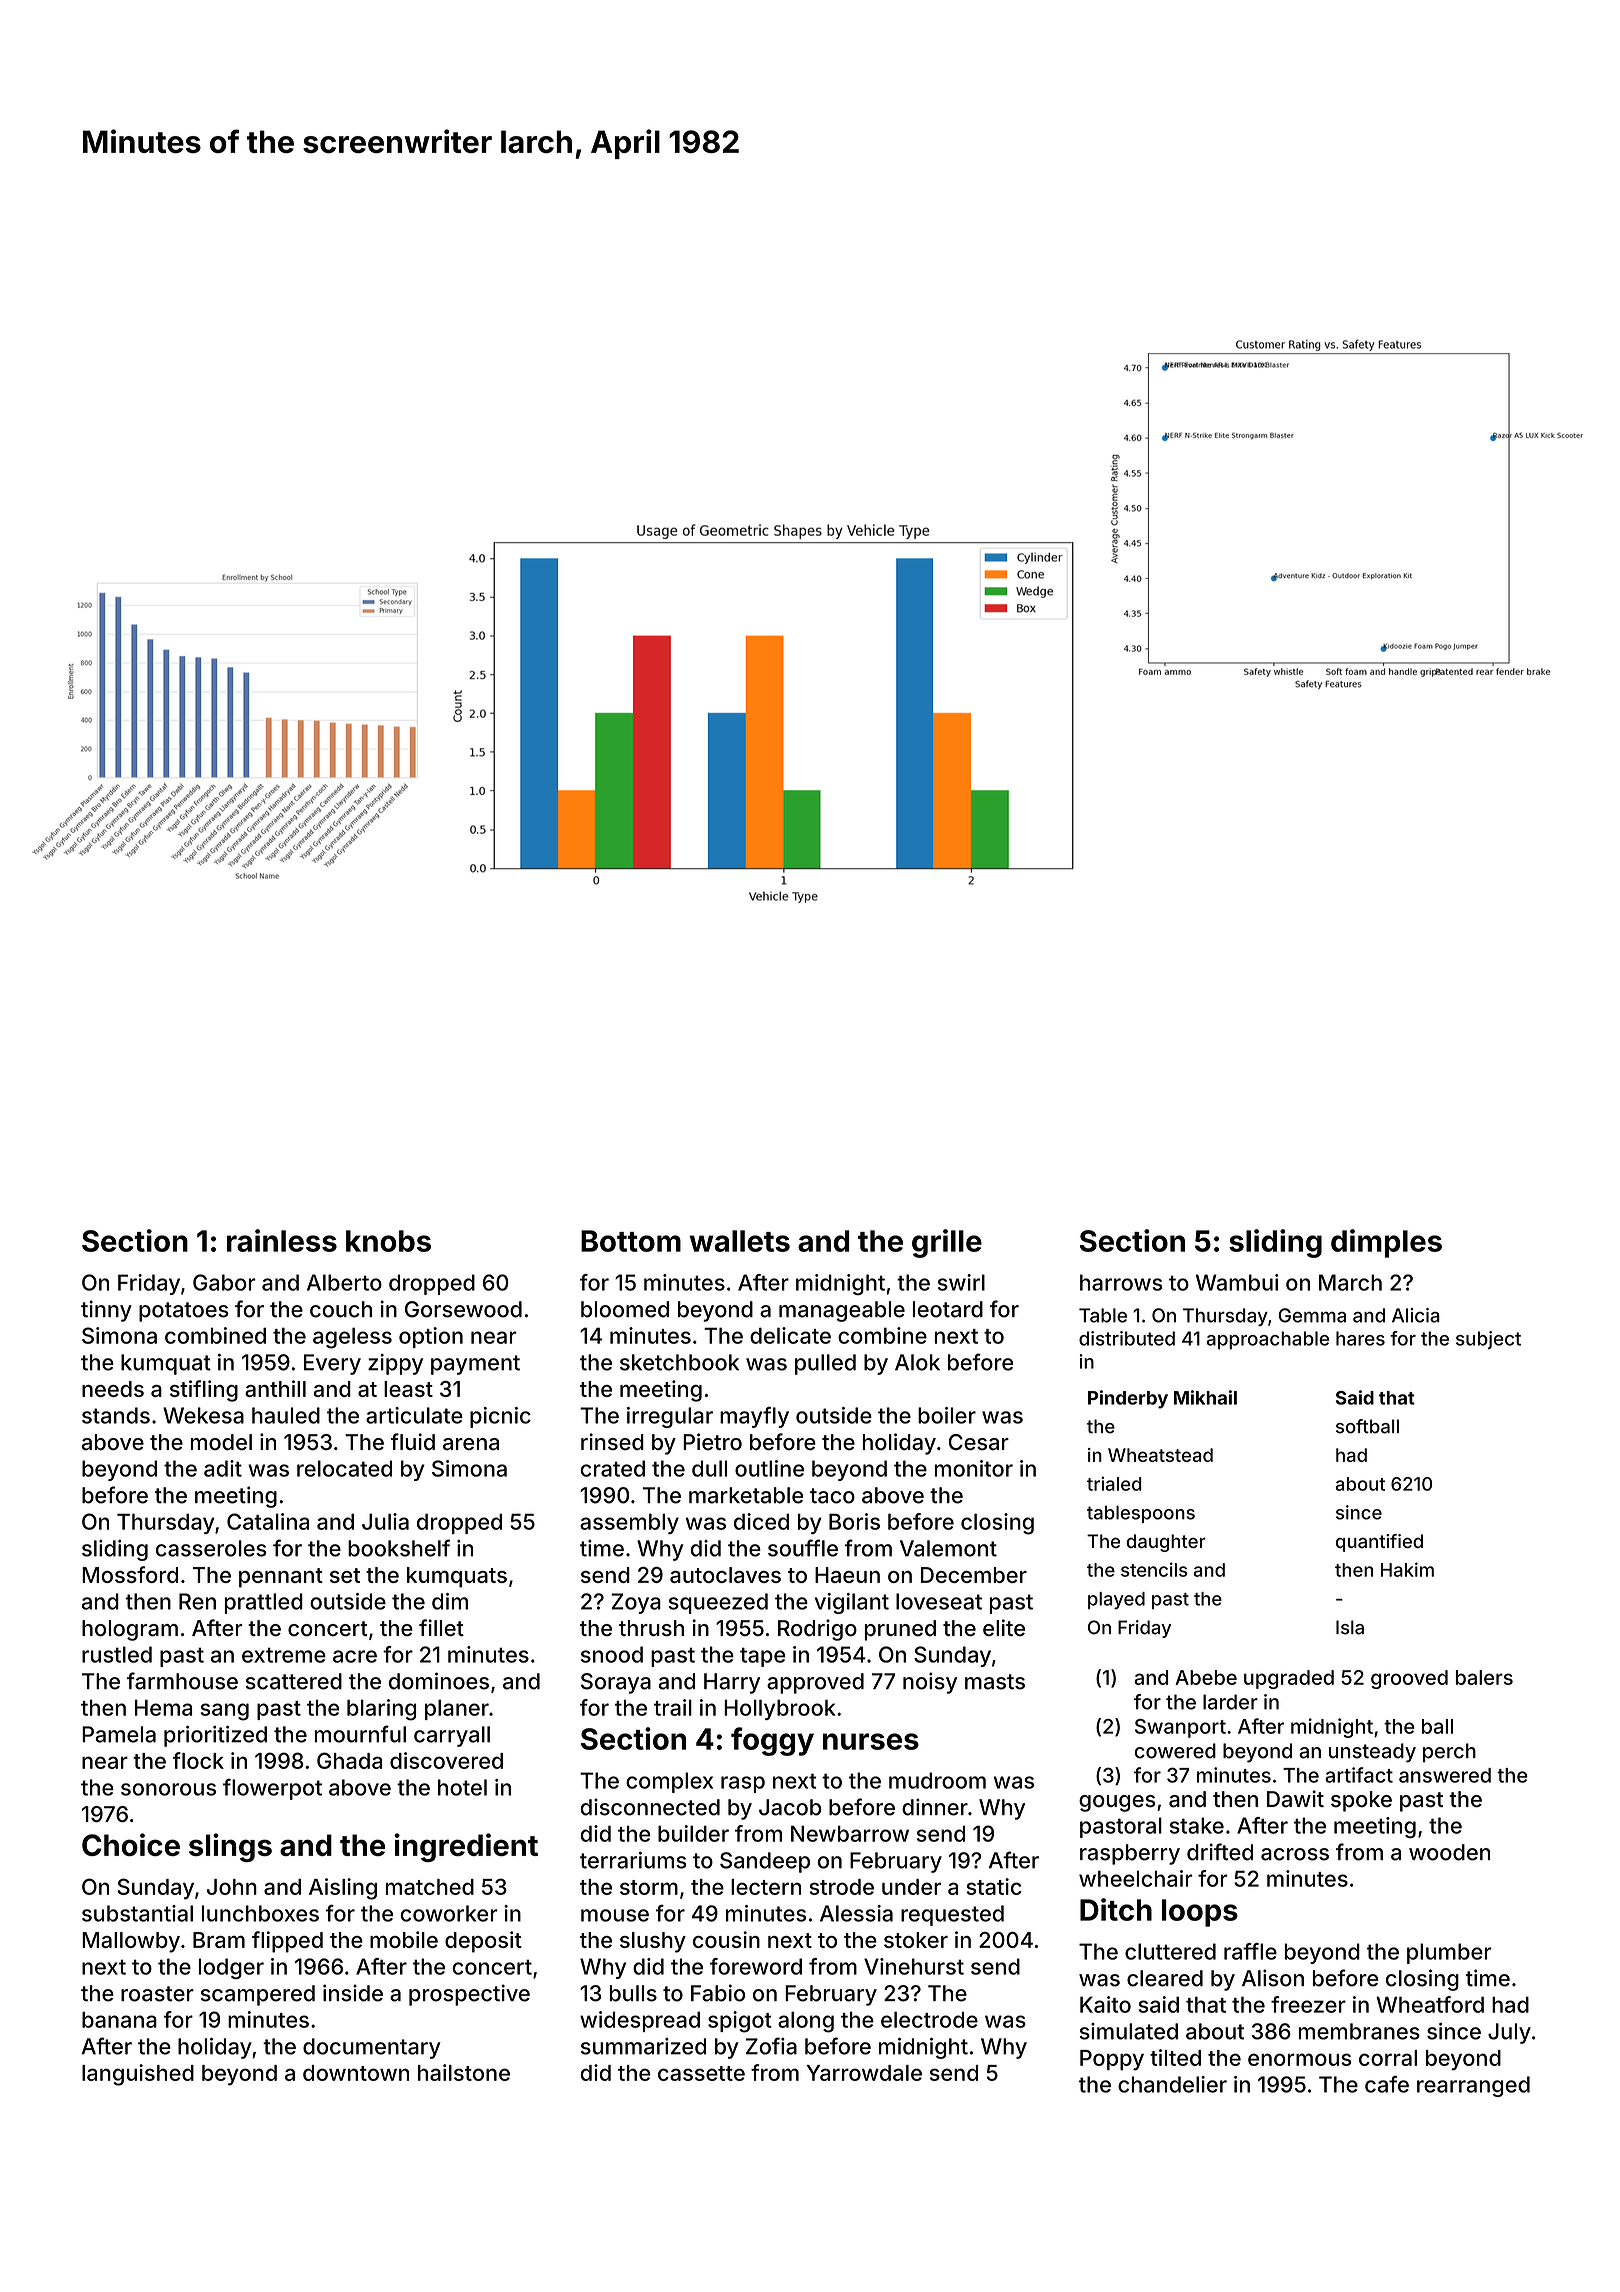  I want to click on membranes, so click(1359, 2031).
